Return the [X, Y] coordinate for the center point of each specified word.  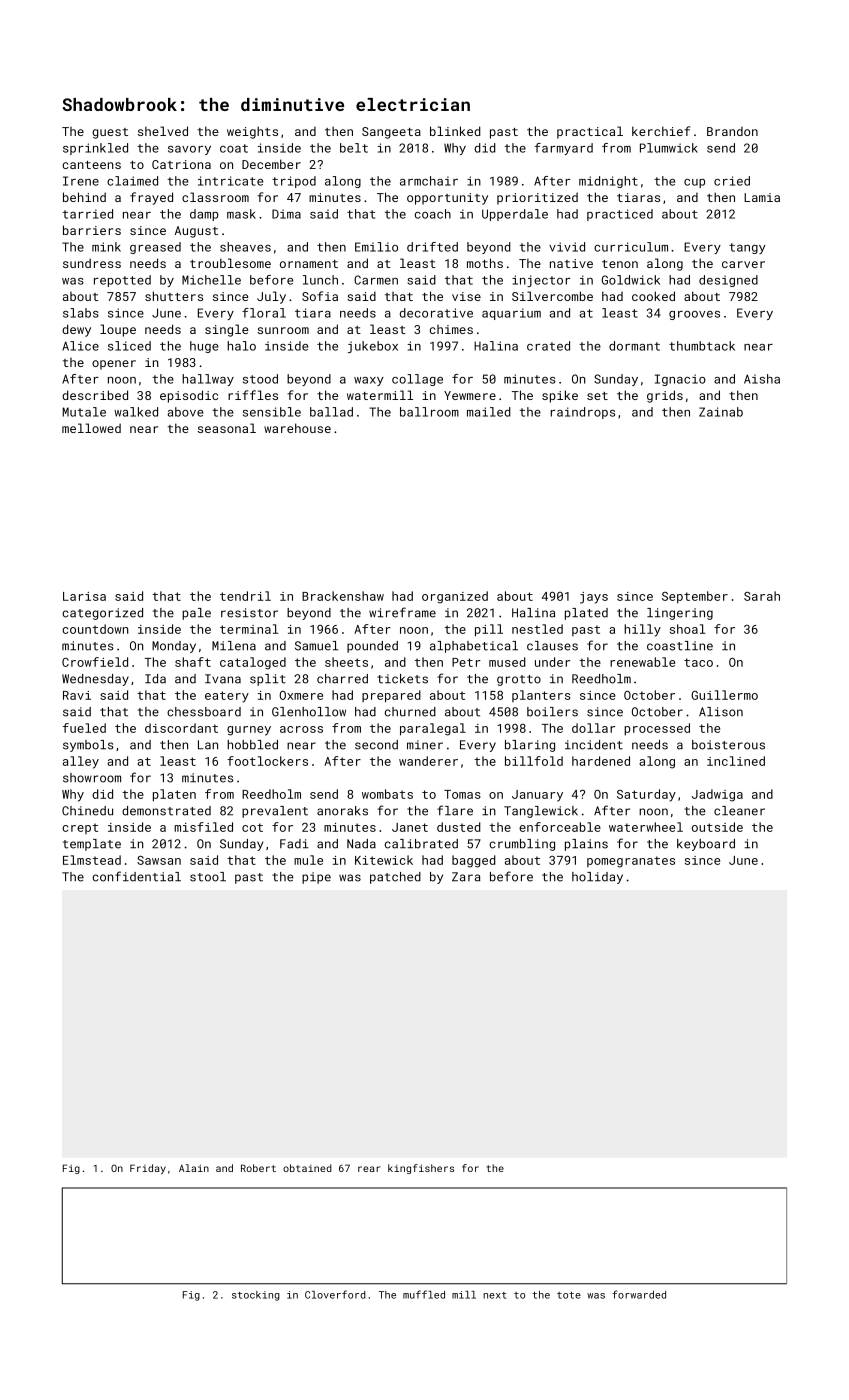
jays [594, 598]
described [95, 395]
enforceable [560, 827]
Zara [466, 877]
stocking [256, 1296]
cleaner [739, 811]
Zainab [721, 412]
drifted [432, 247]
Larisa [84, 596]
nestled [537, 629]
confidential [136, 876]
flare [455, 810]
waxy [369, 381]
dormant [634, 346]
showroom [92, 778]
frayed [151, 198]
